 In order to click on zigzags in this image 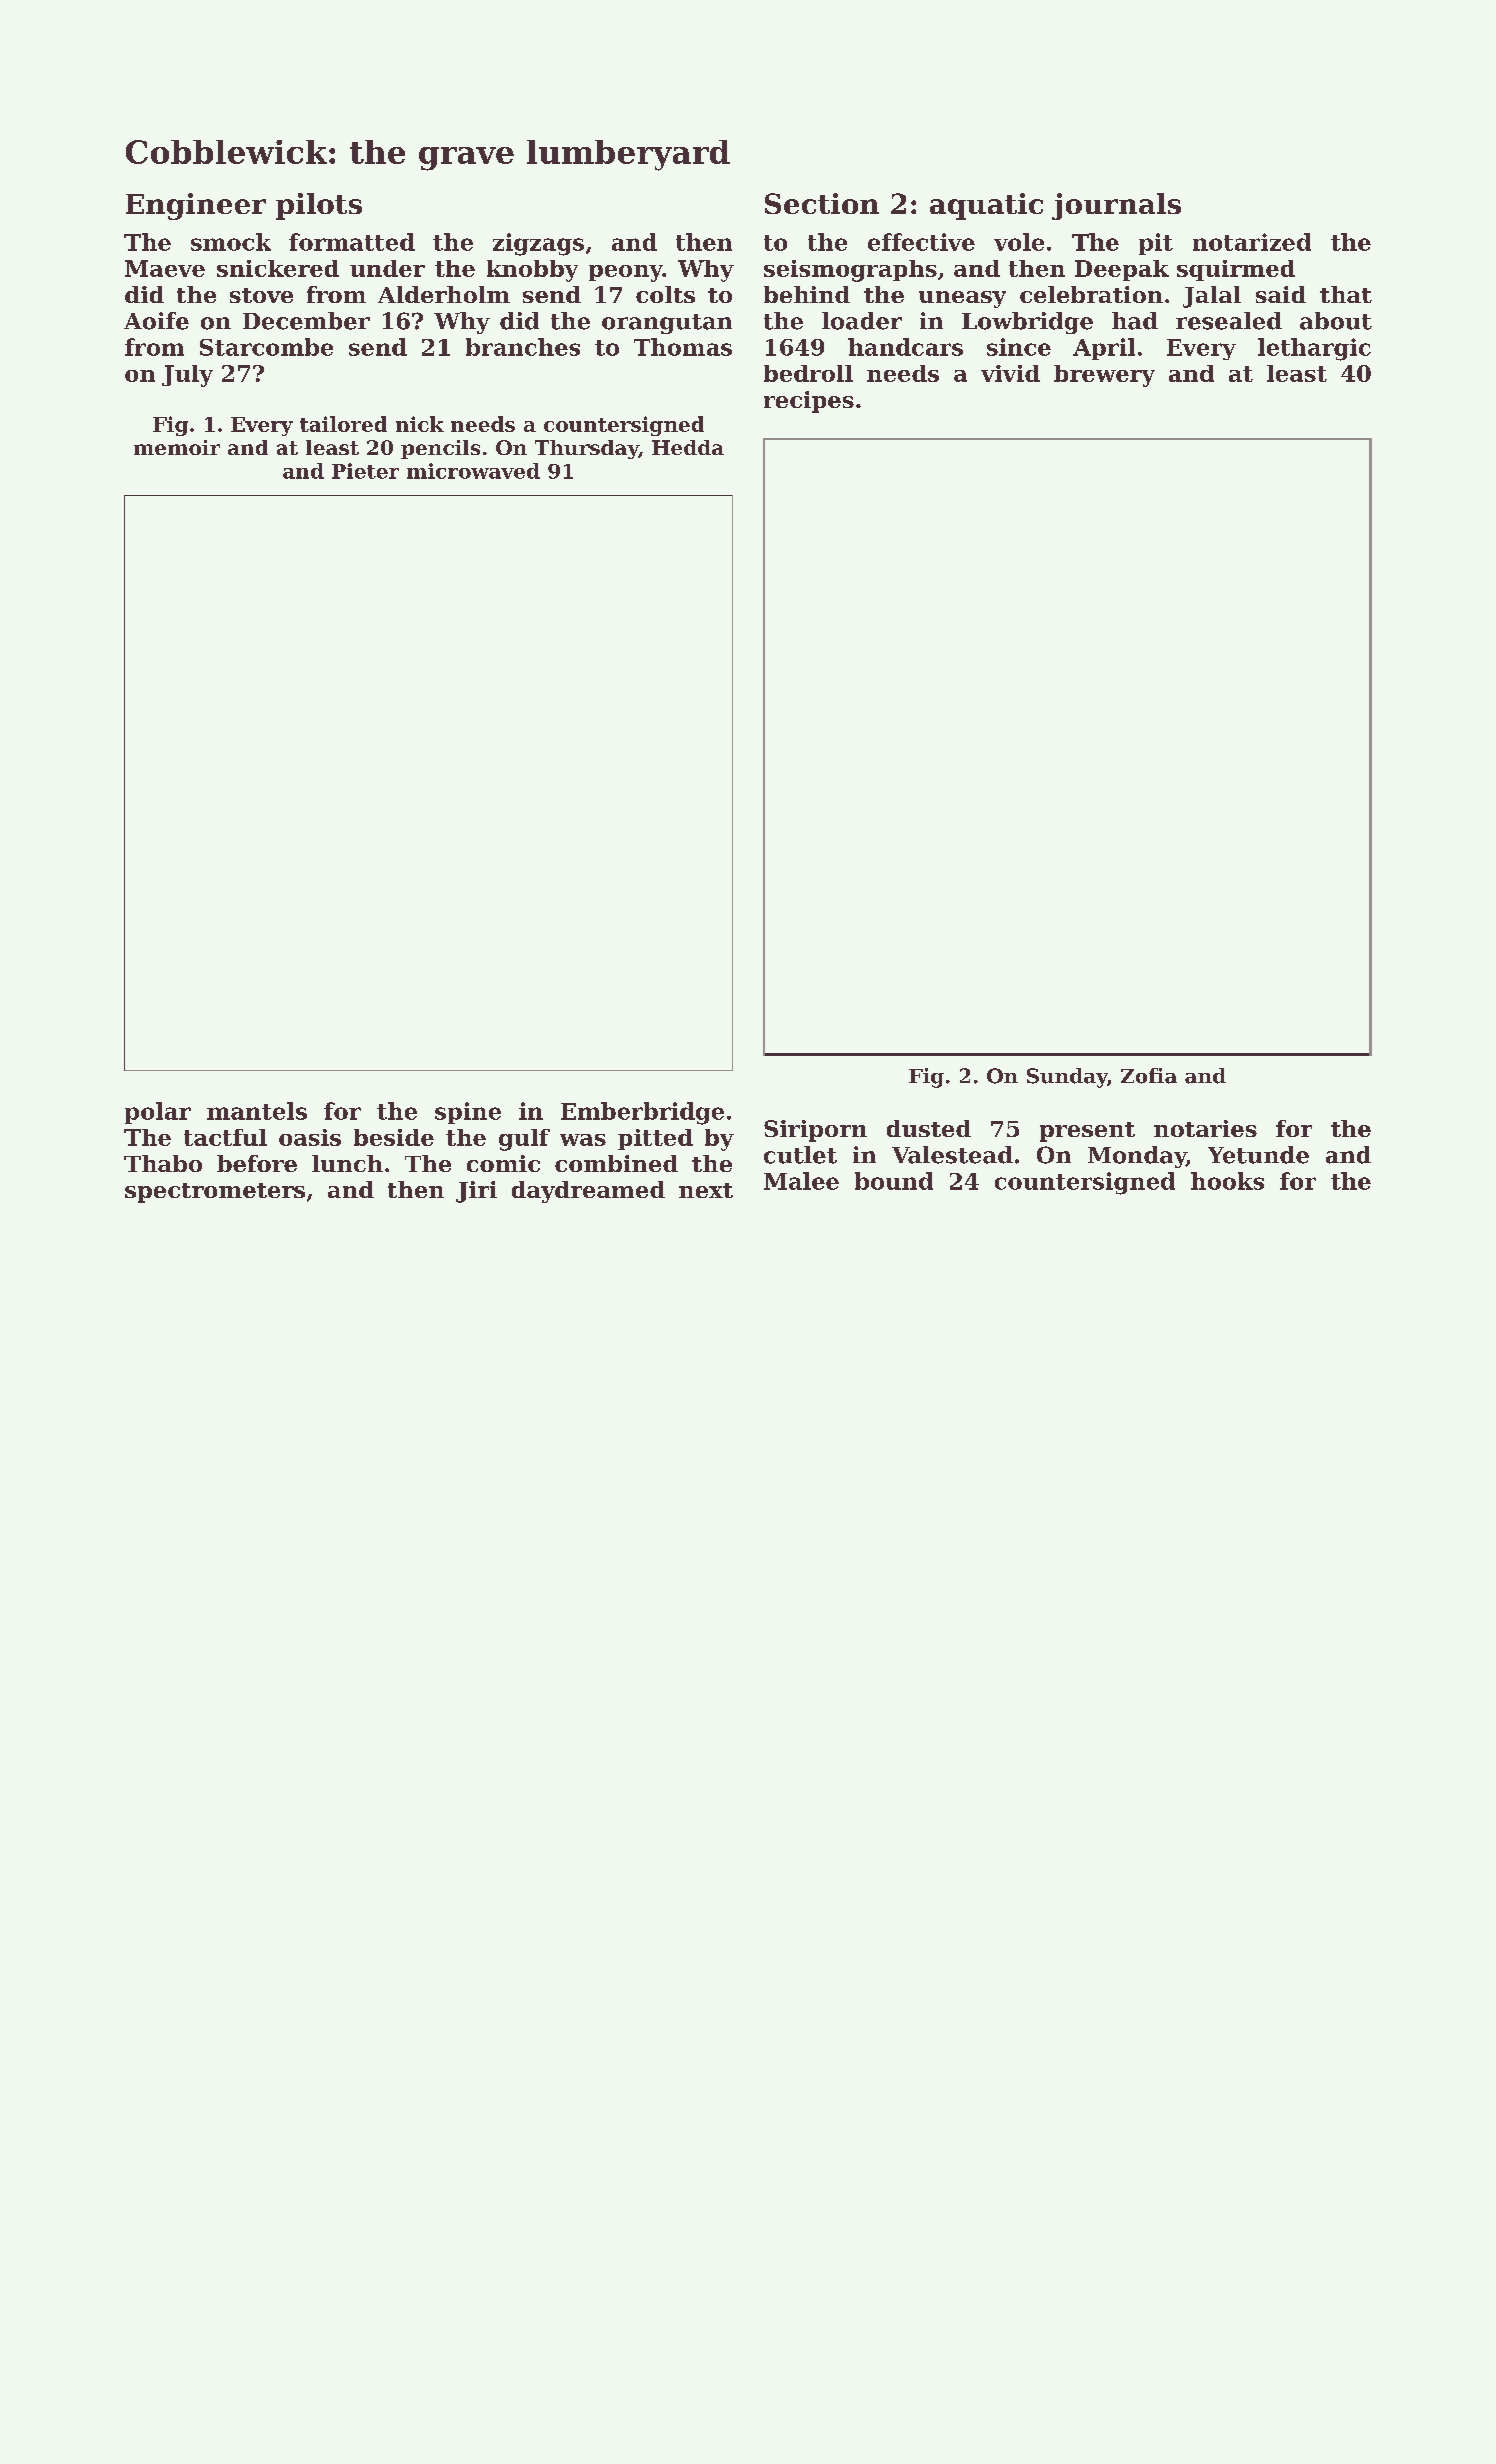, I will do `click(538, 244)`.
